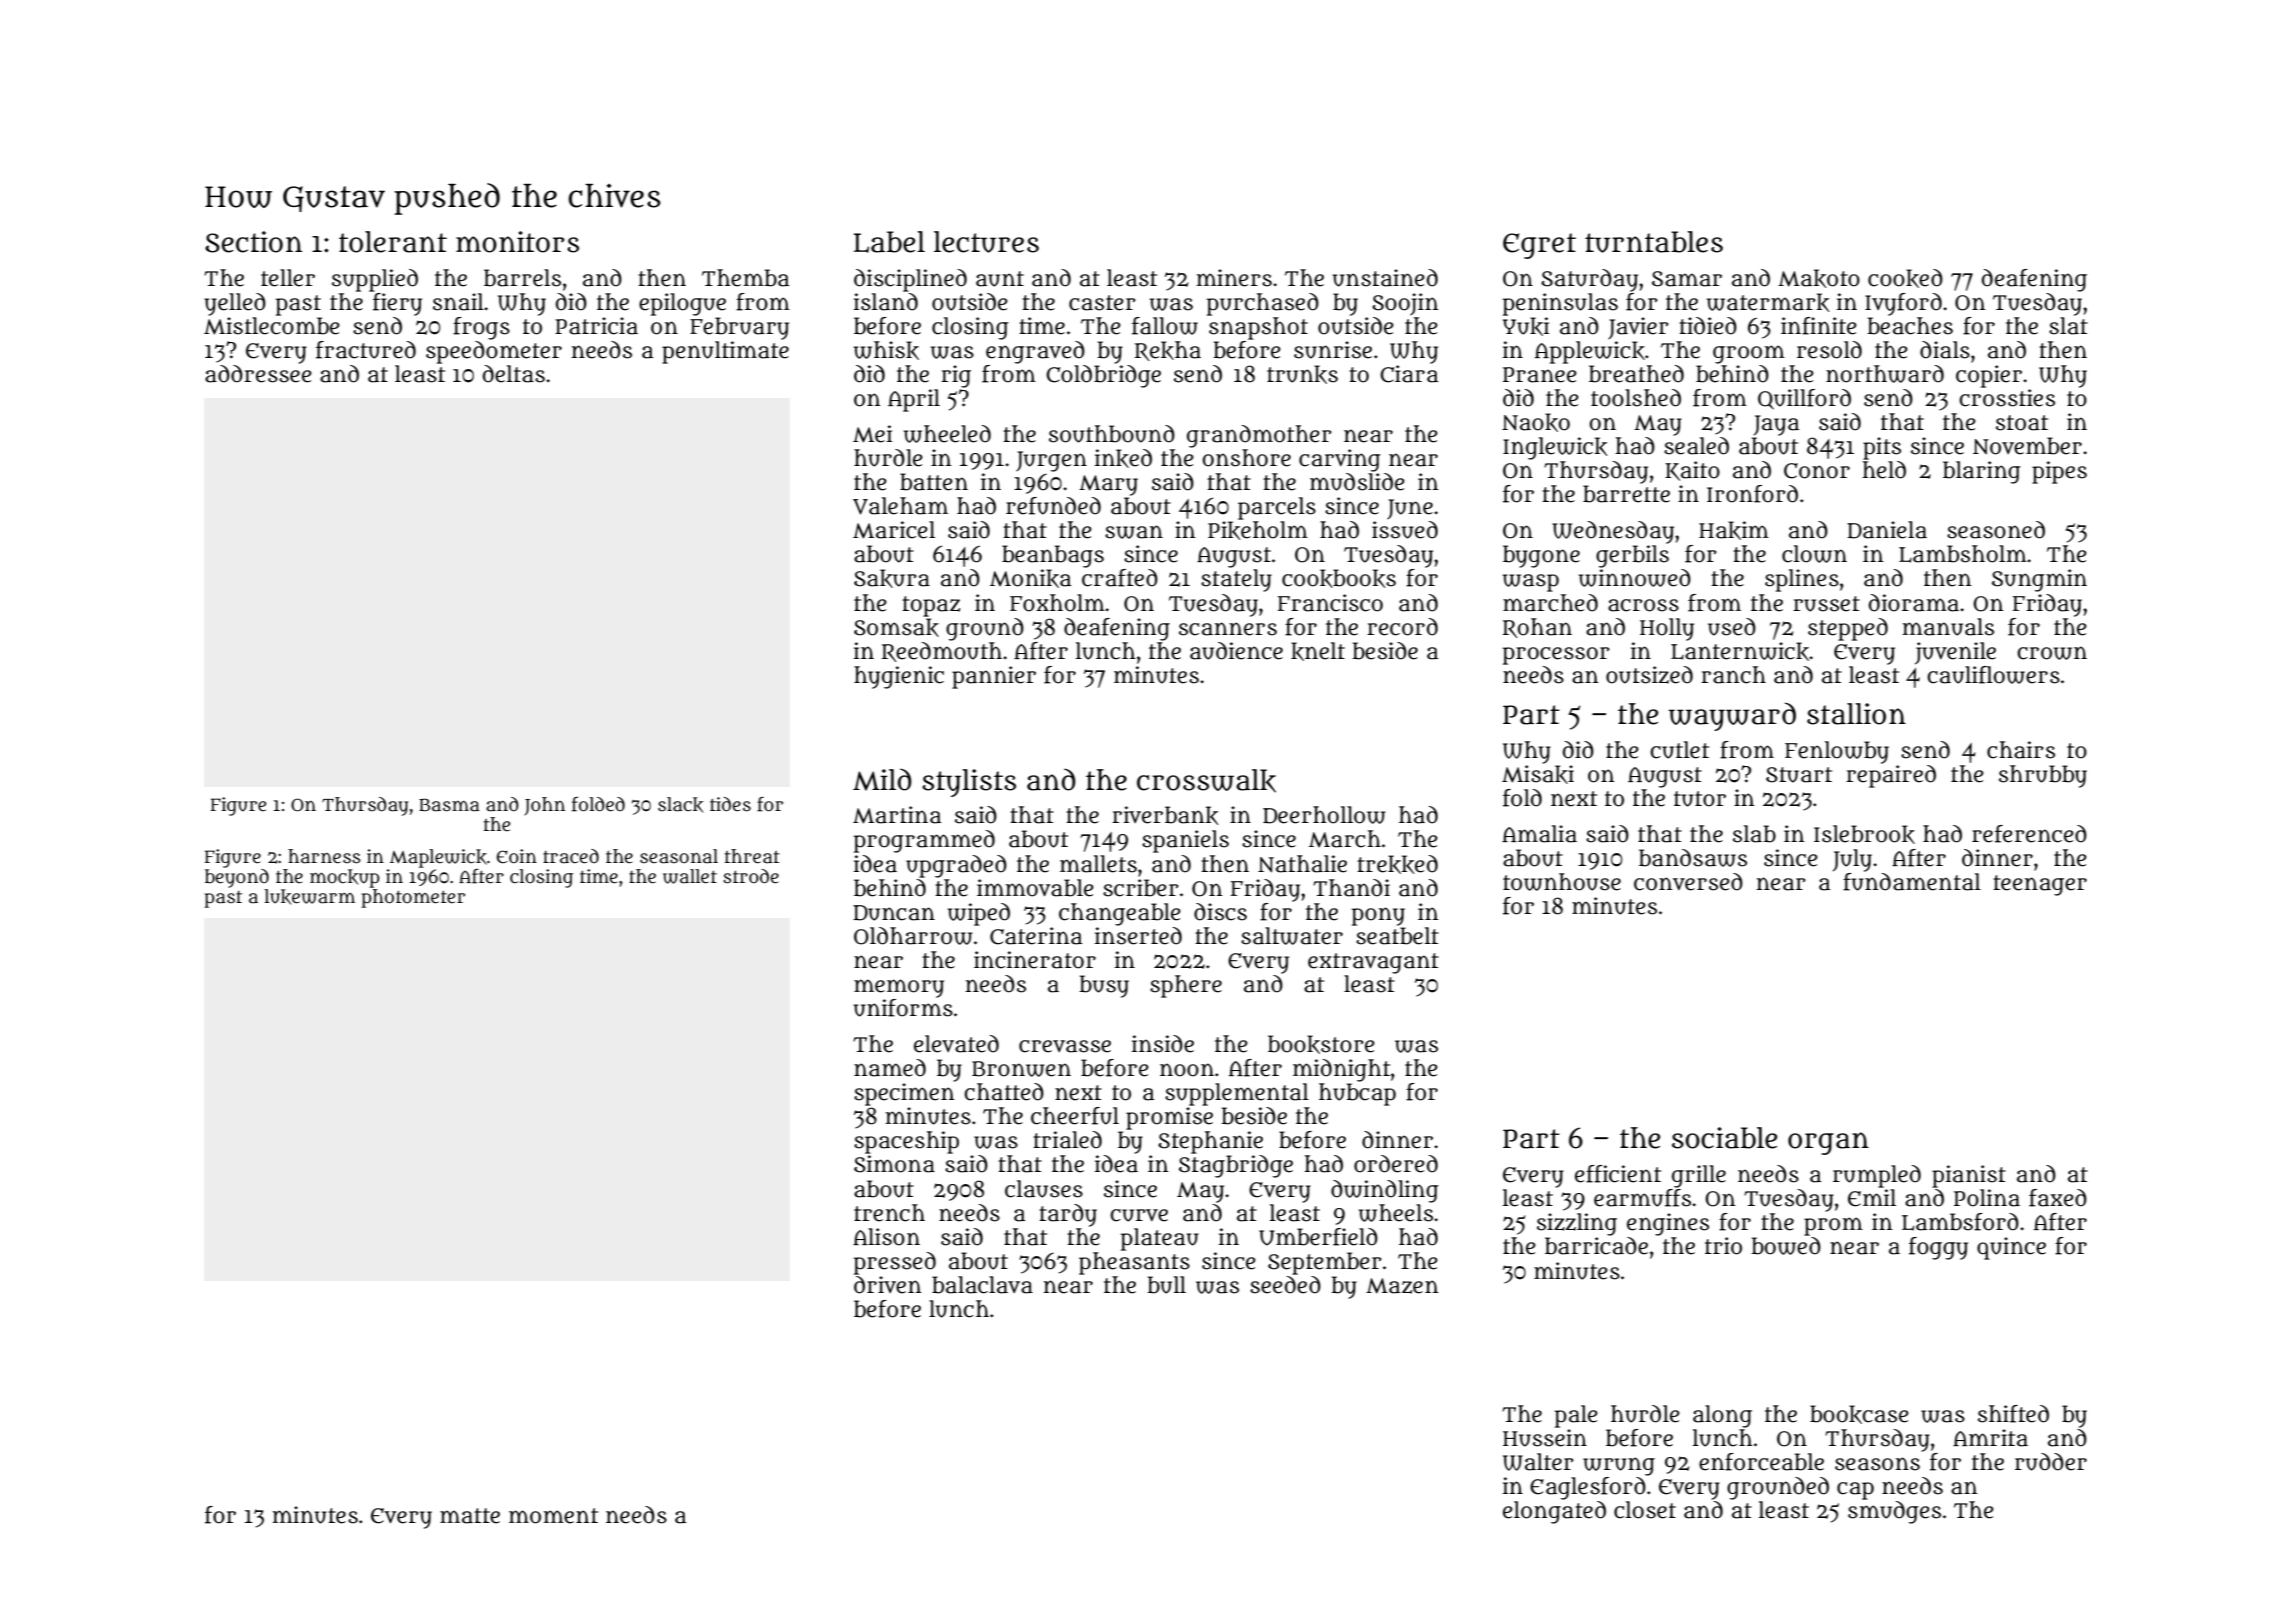  What do you see at coordinates (1166, 1285) in the screenshot?
I see `bull` at bounding box center [1166, 1285].
